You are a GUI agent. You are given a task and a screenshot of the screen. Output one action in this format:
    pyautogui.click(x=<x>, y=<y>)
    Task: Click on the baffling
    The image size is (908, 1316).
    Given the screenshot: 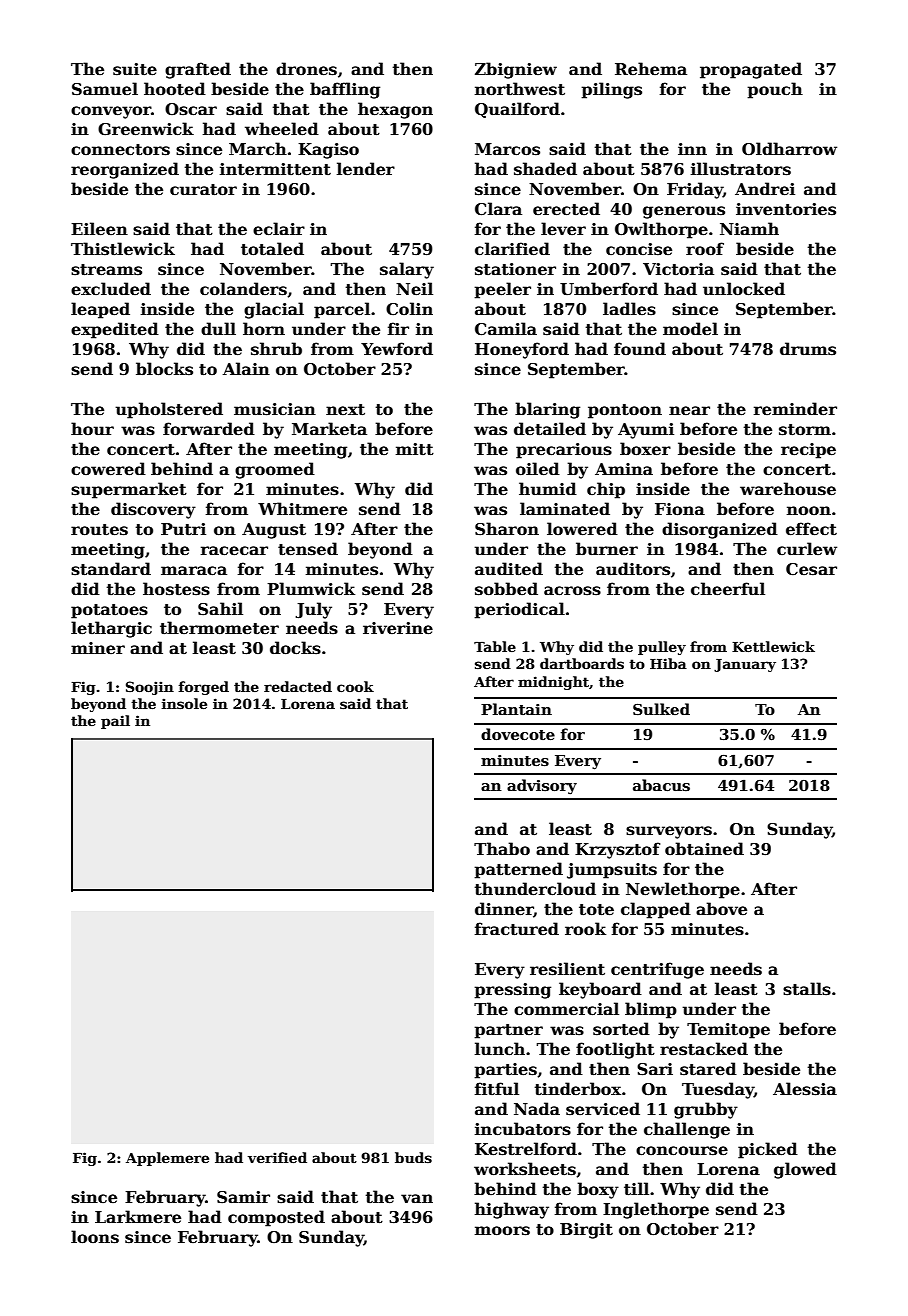 What is the action you would take?
    pyautogui.click(x=345, y=90)
